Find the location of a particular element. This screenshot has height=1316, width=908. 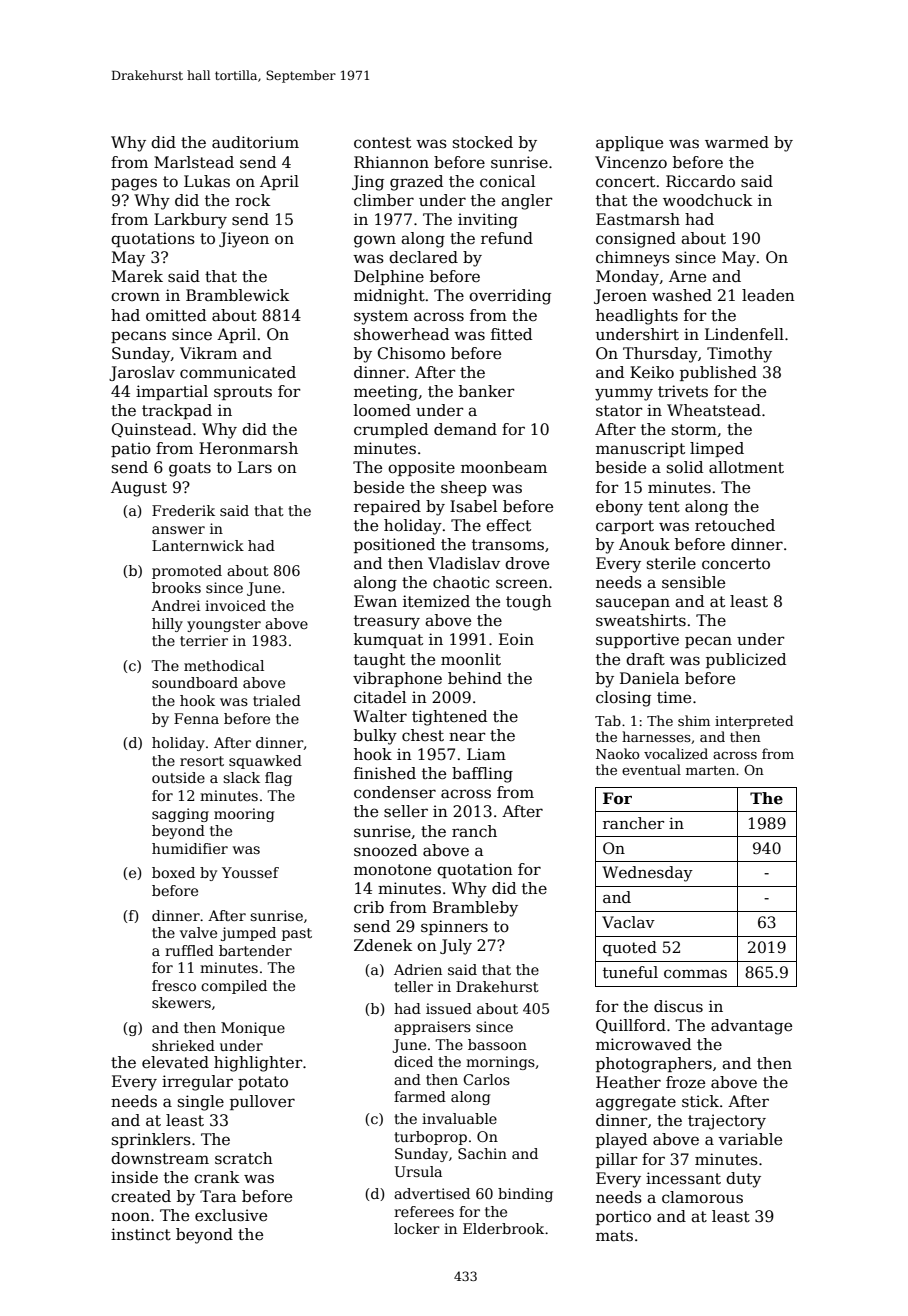

hilly is located at coordinates (167, 625).
